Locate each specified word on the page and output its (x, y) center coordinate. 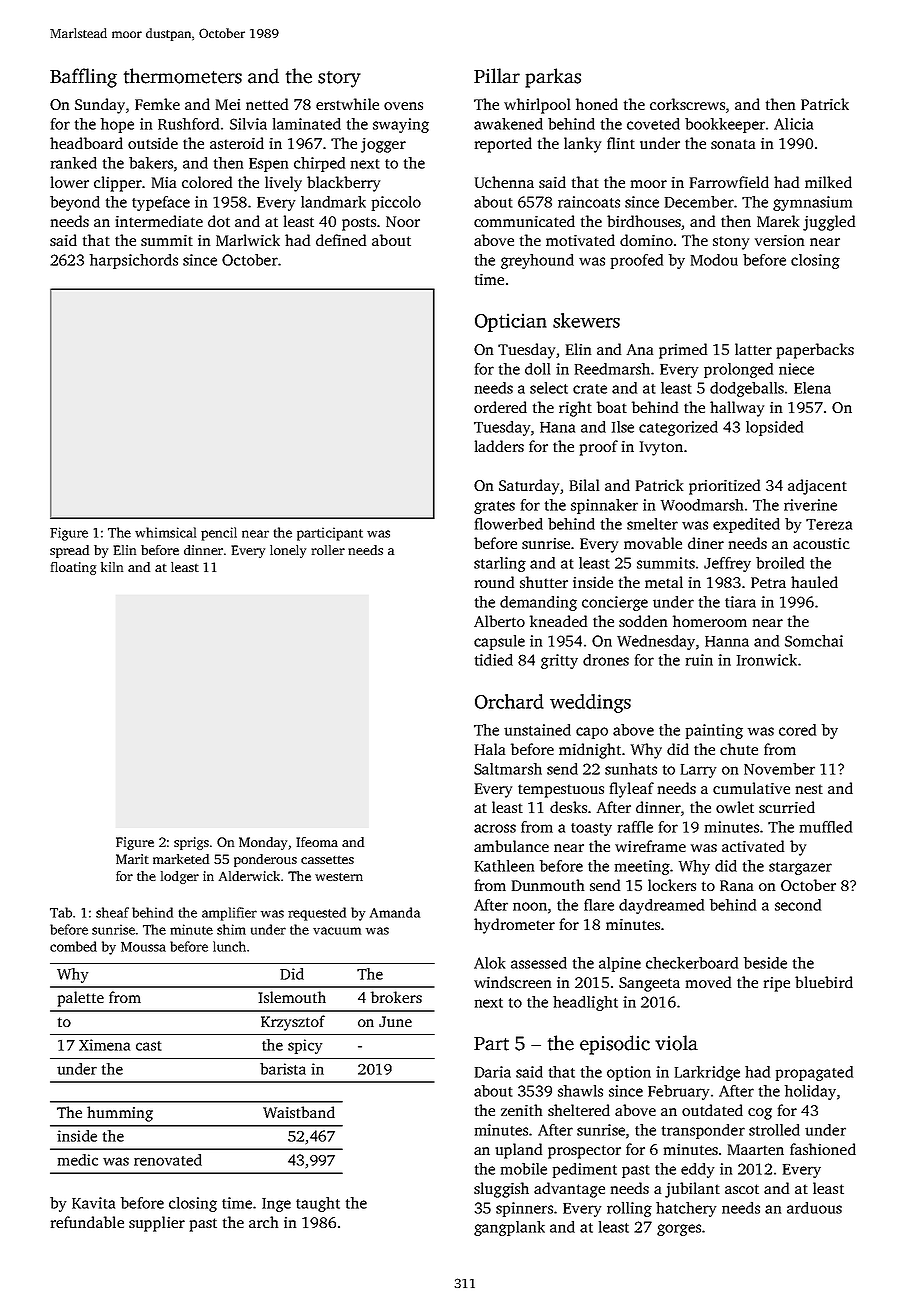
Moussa (143, 947)
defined (341, 240)
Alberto (499, 621)
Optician (511, 322)
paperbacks (815, 351)
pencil (219, 534)
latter (753, 349)
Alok (489, 963)
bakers (151, 163)
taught (318, 1204)
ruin (699, 660)
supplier (157, 1224)
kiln (112, 567)
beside (765, 963)
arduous (814, 1208)
